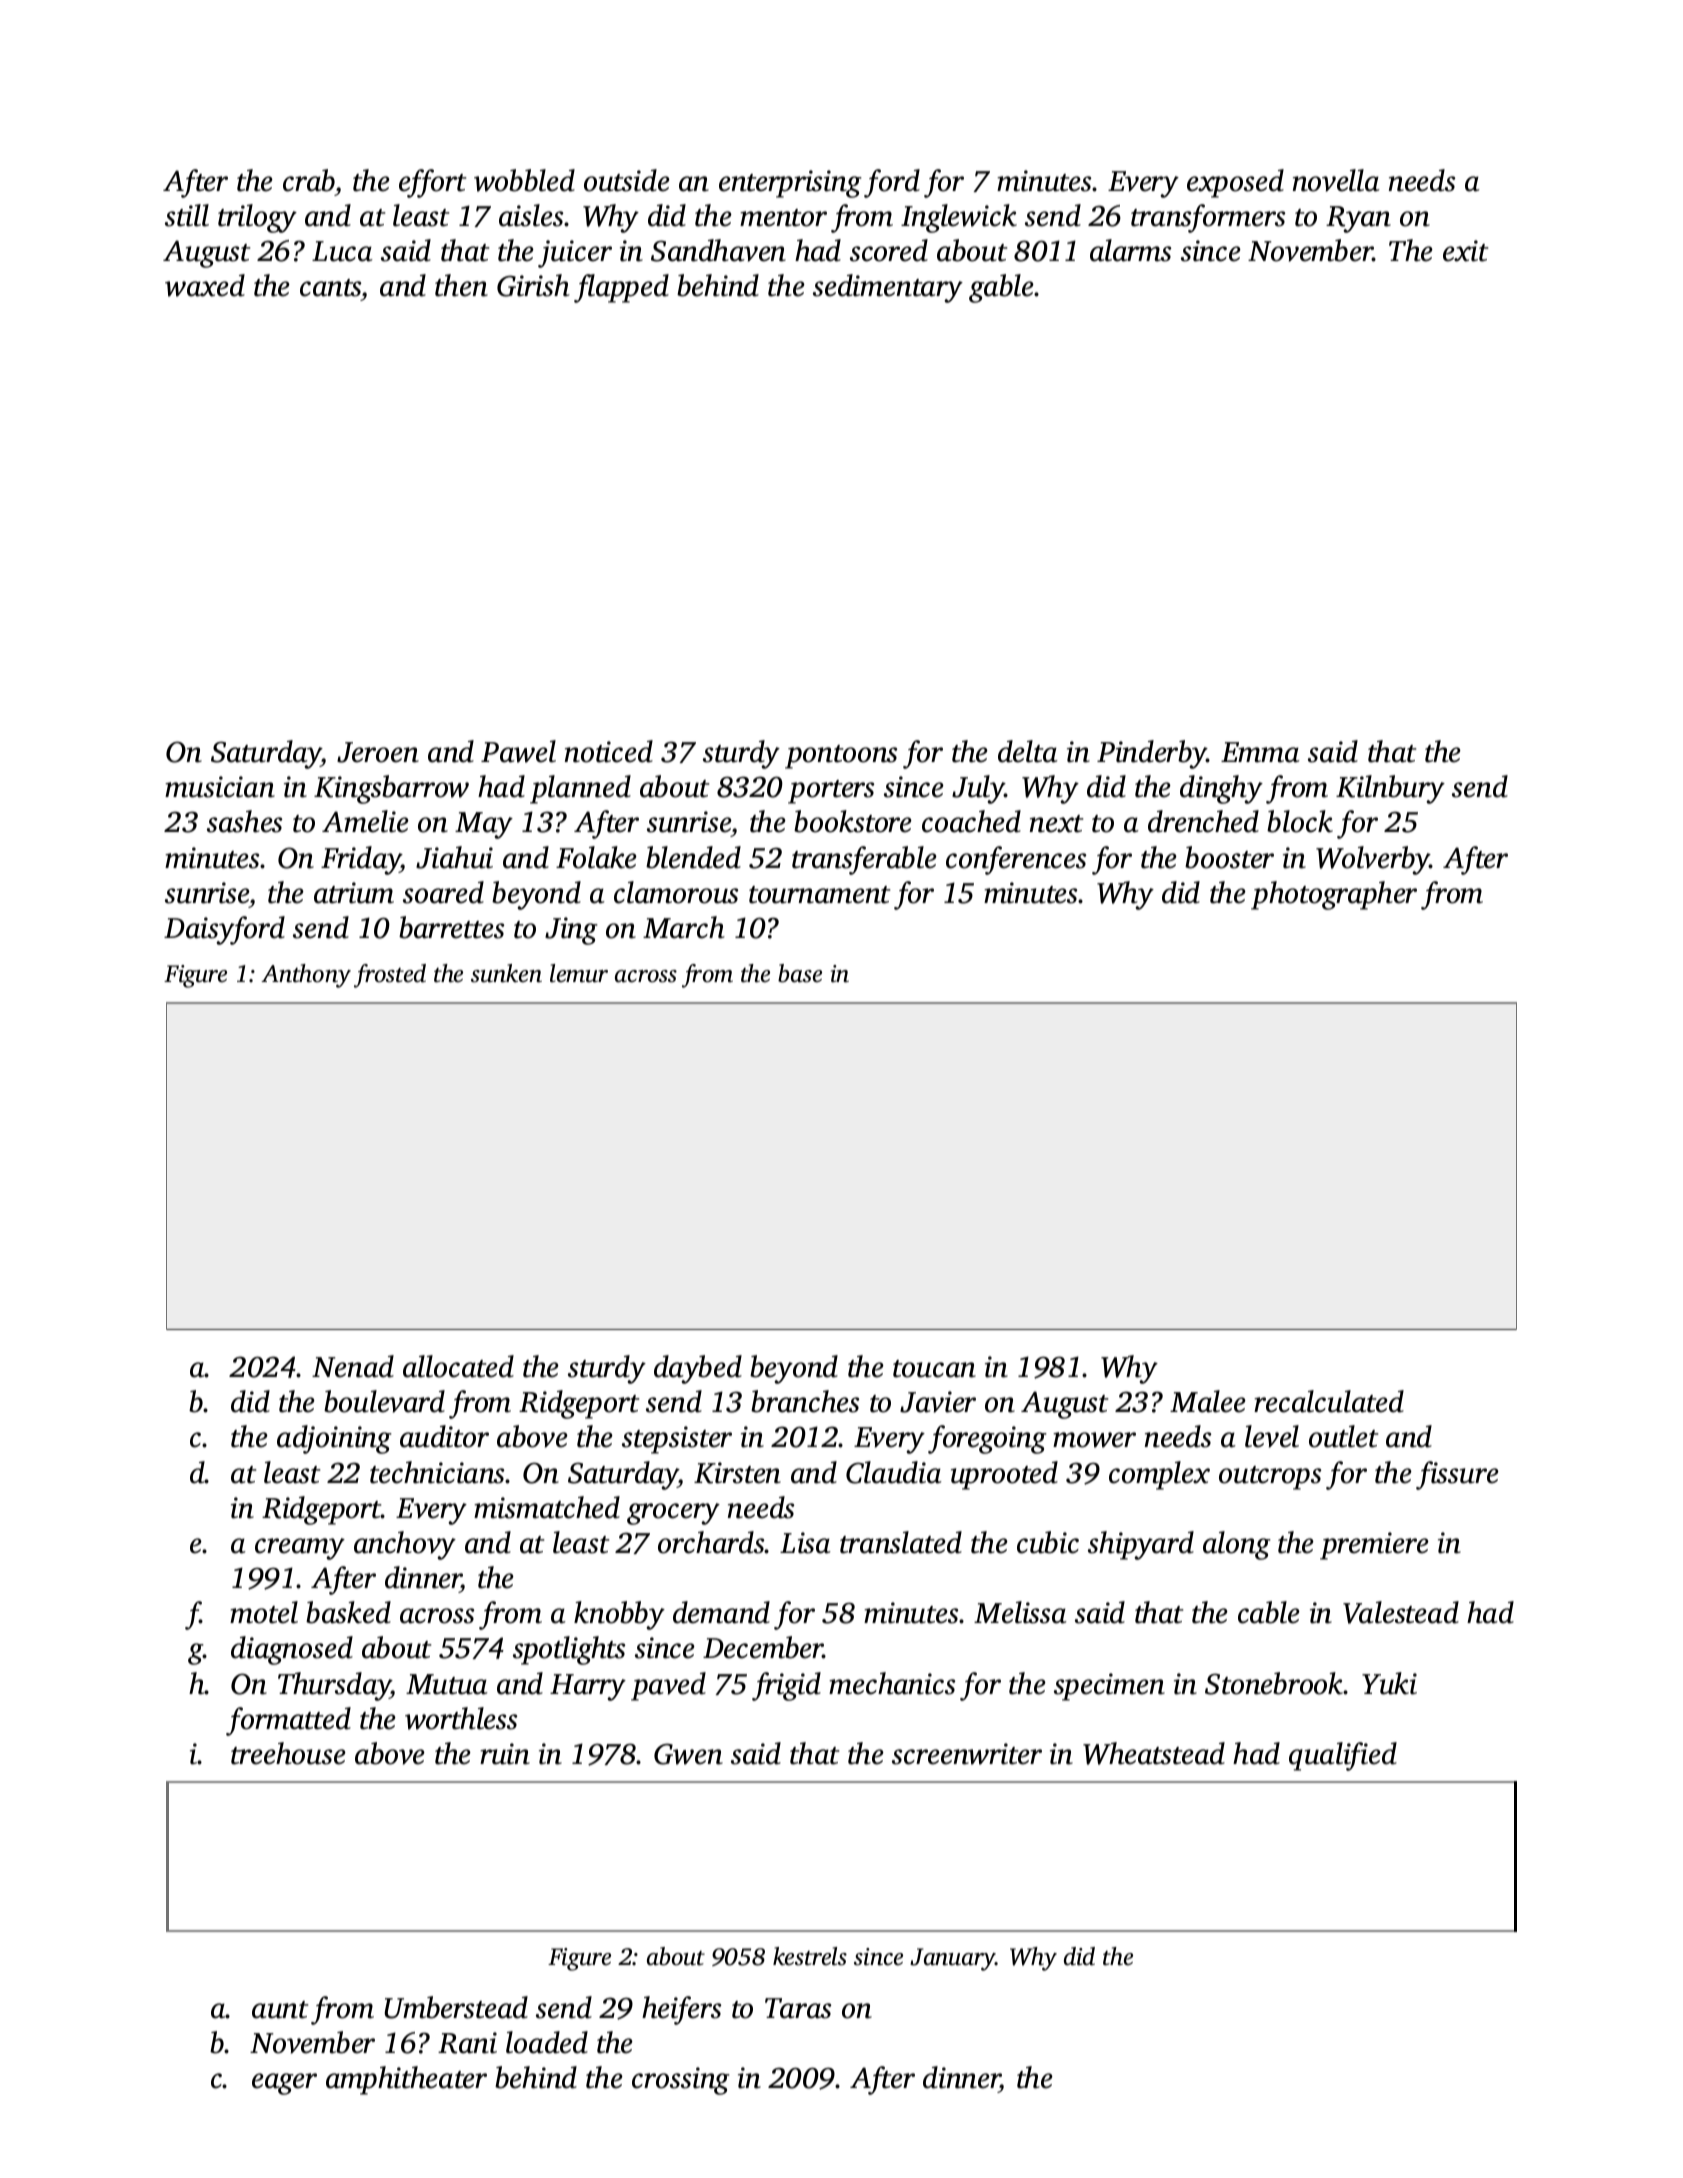  What do you see at coordinates (342, 251) in the screenshot?
I see `Luca` at bounding box center [342, 251].
